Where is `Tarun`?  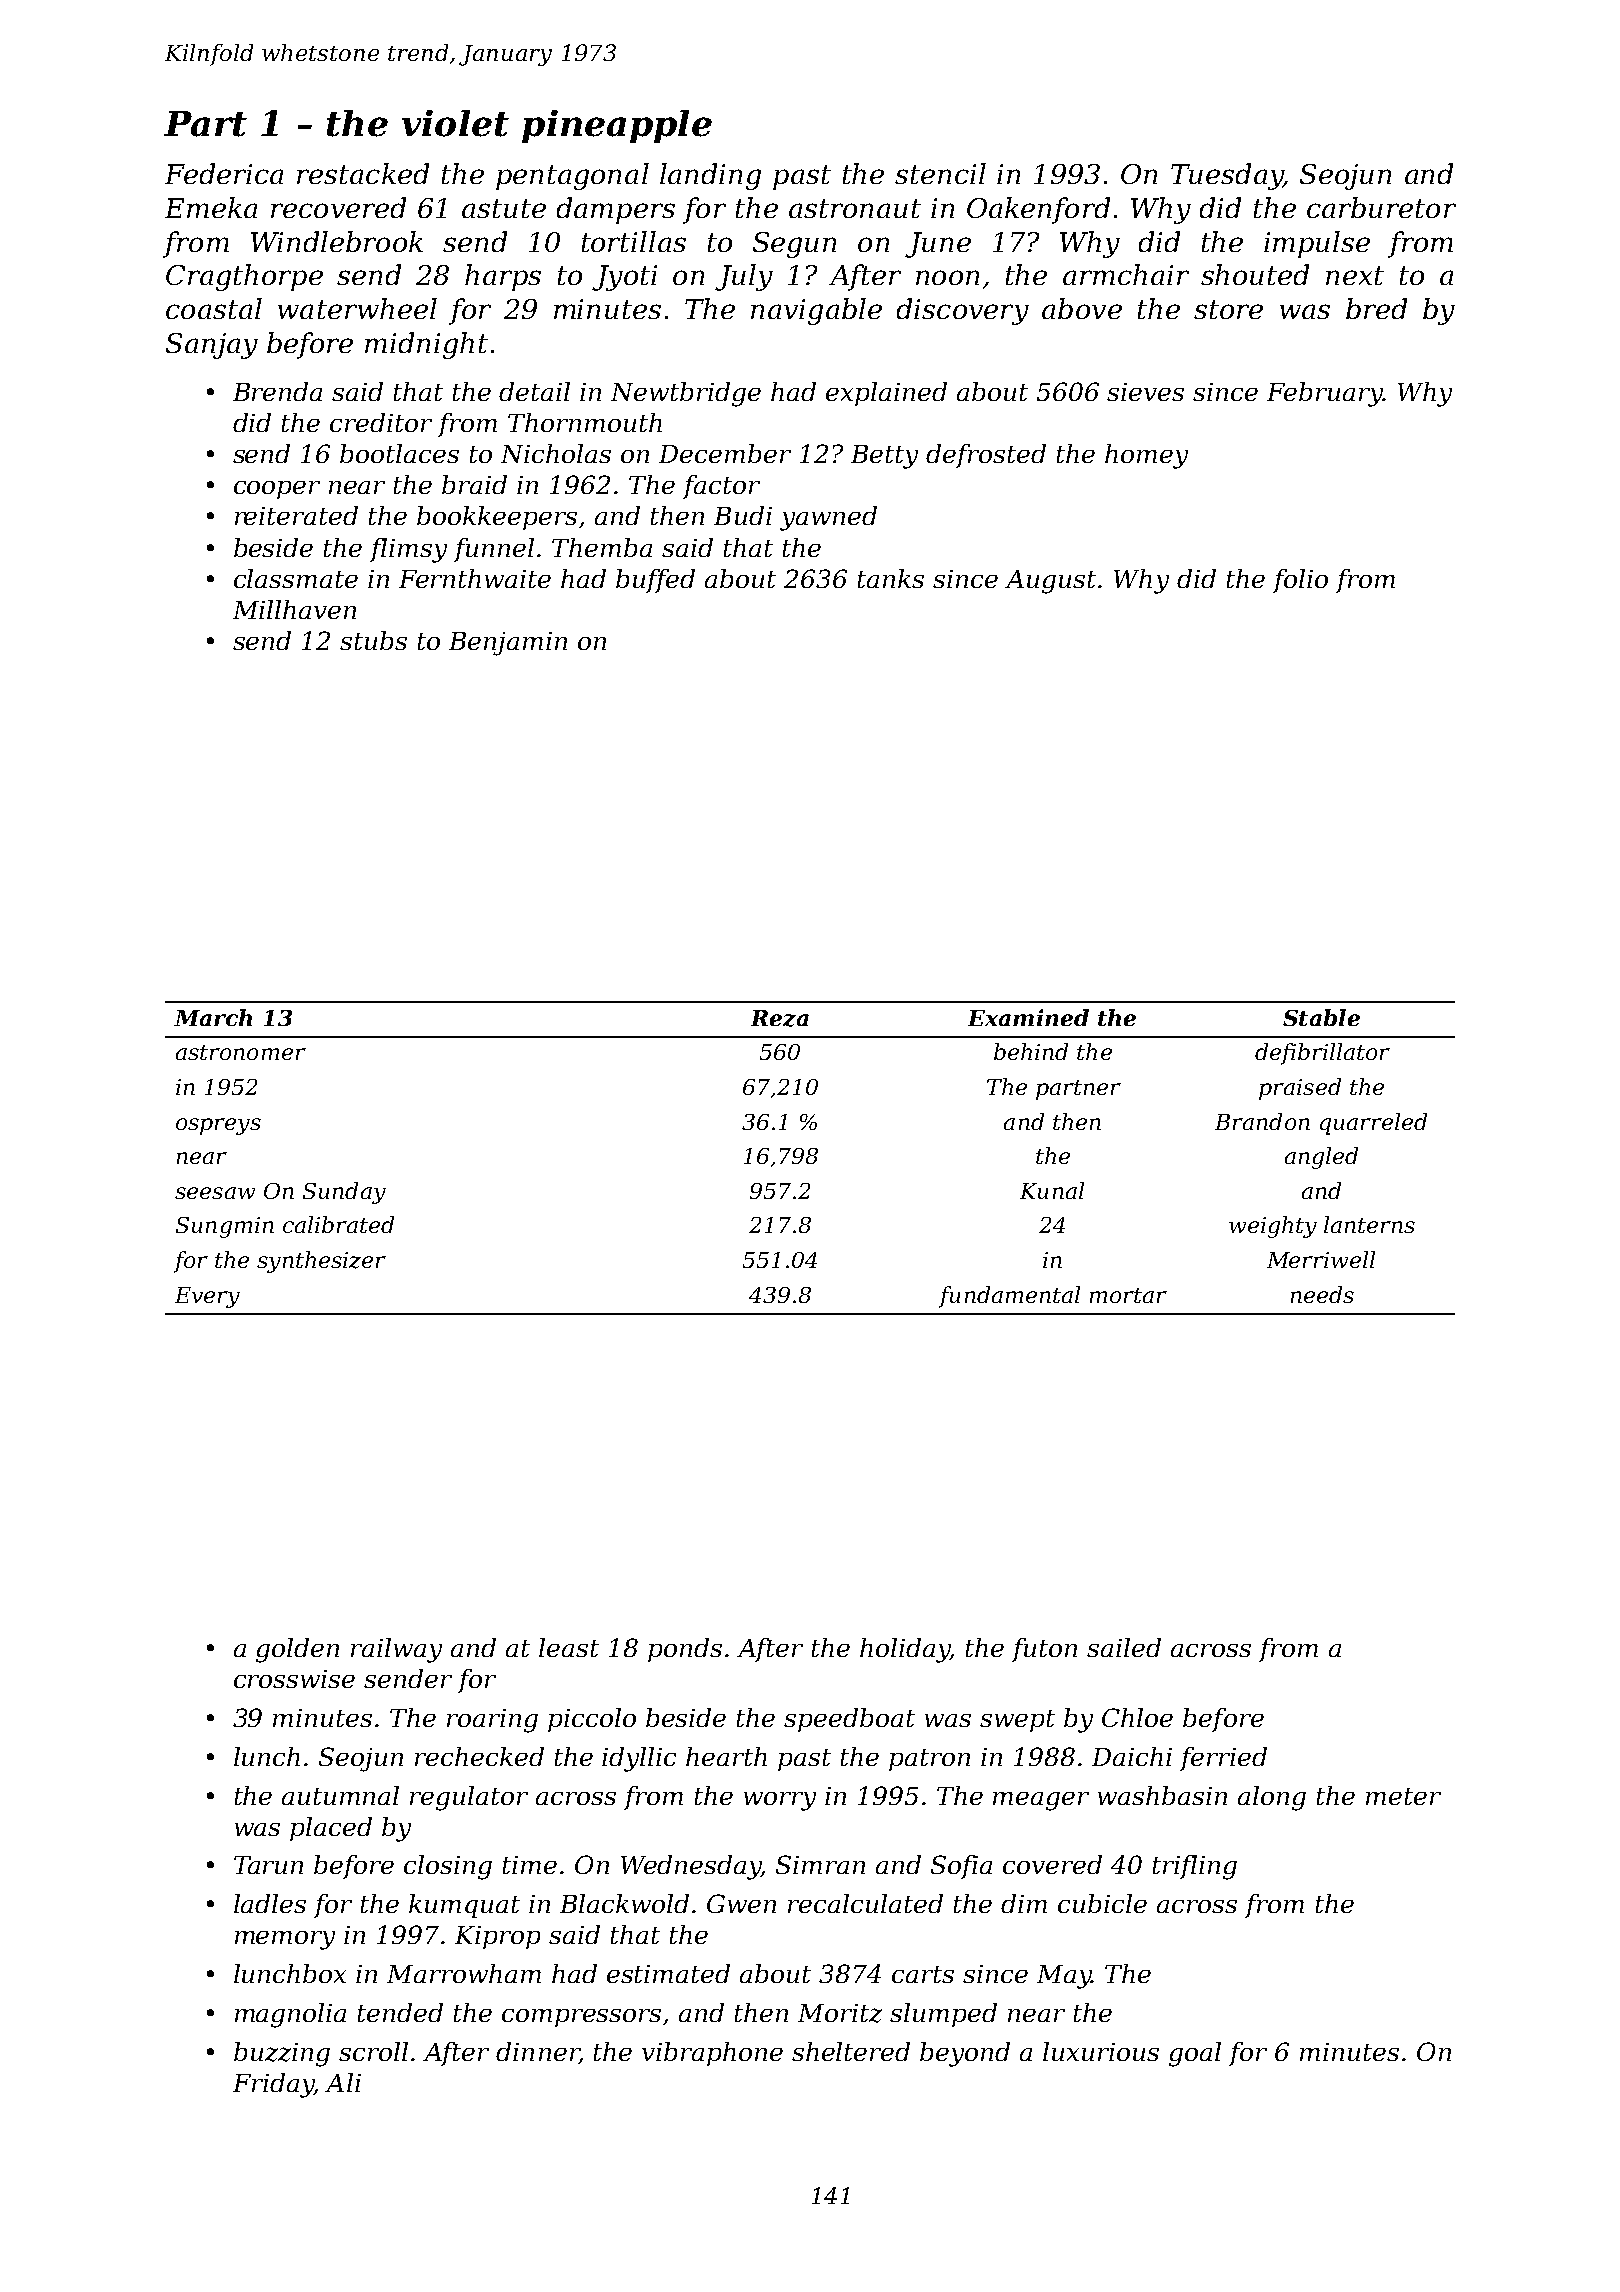
Tarun is located at coordinates (268, 1865).
